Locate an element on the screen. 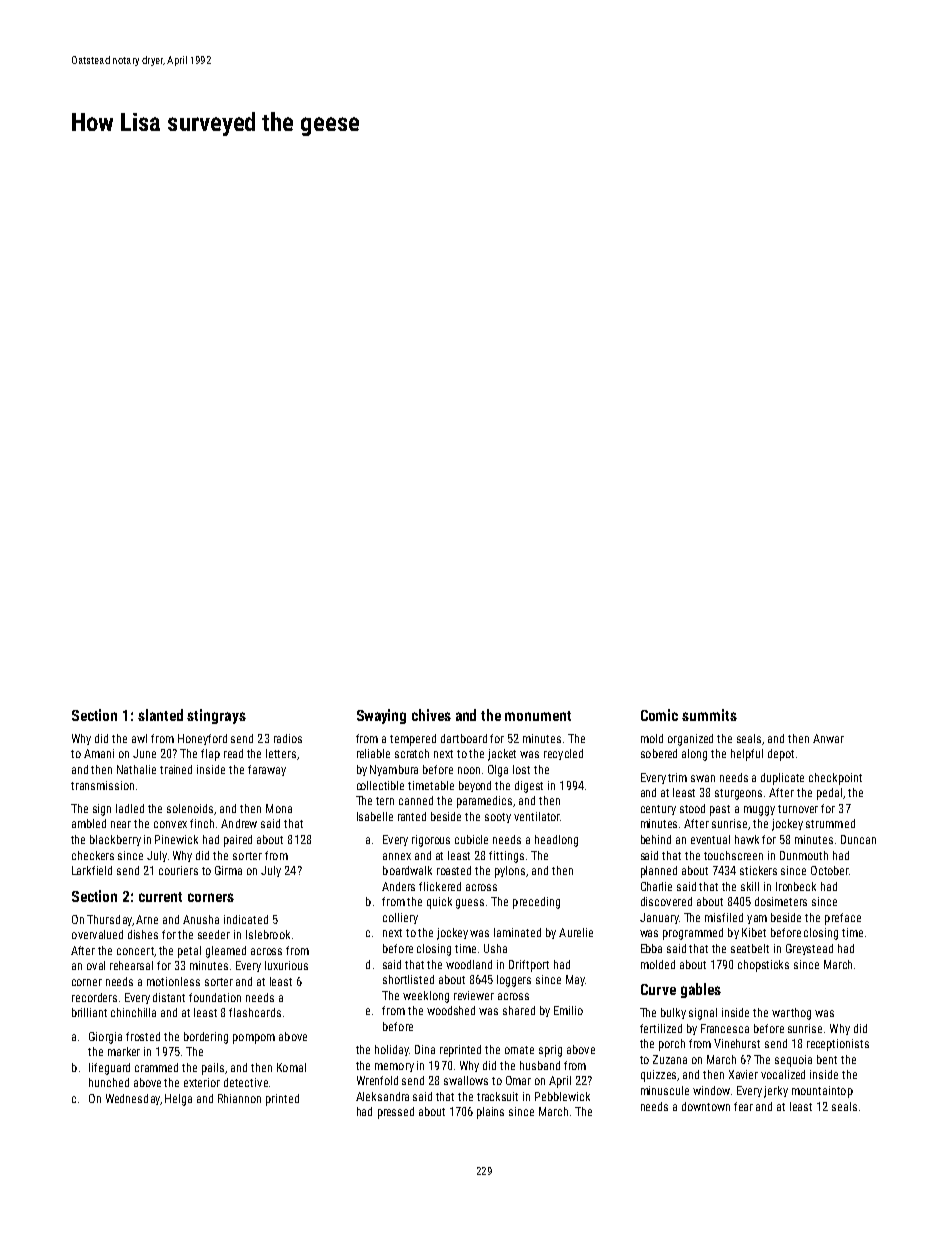  Mona is located at coordinates (279, 808).
